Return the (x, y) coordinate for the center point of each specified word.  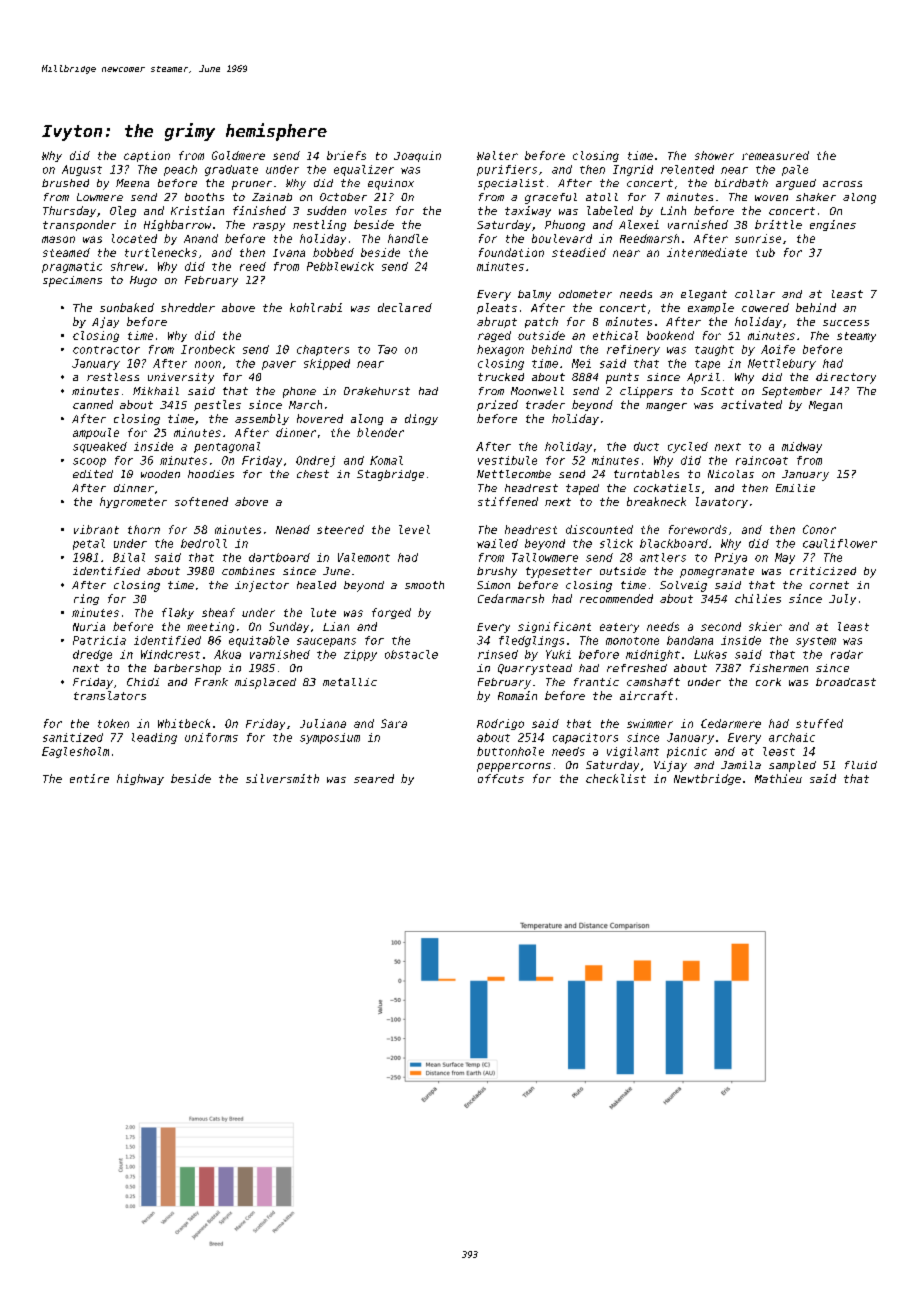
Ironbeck (208, 349)
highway (140, 779)
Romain (517, 695)
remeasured (775, 155)
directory (846, 378)
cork (768, 682)
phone (299, 392)
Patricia (99, 640)
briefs (346, 155)
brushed (65, 183)
